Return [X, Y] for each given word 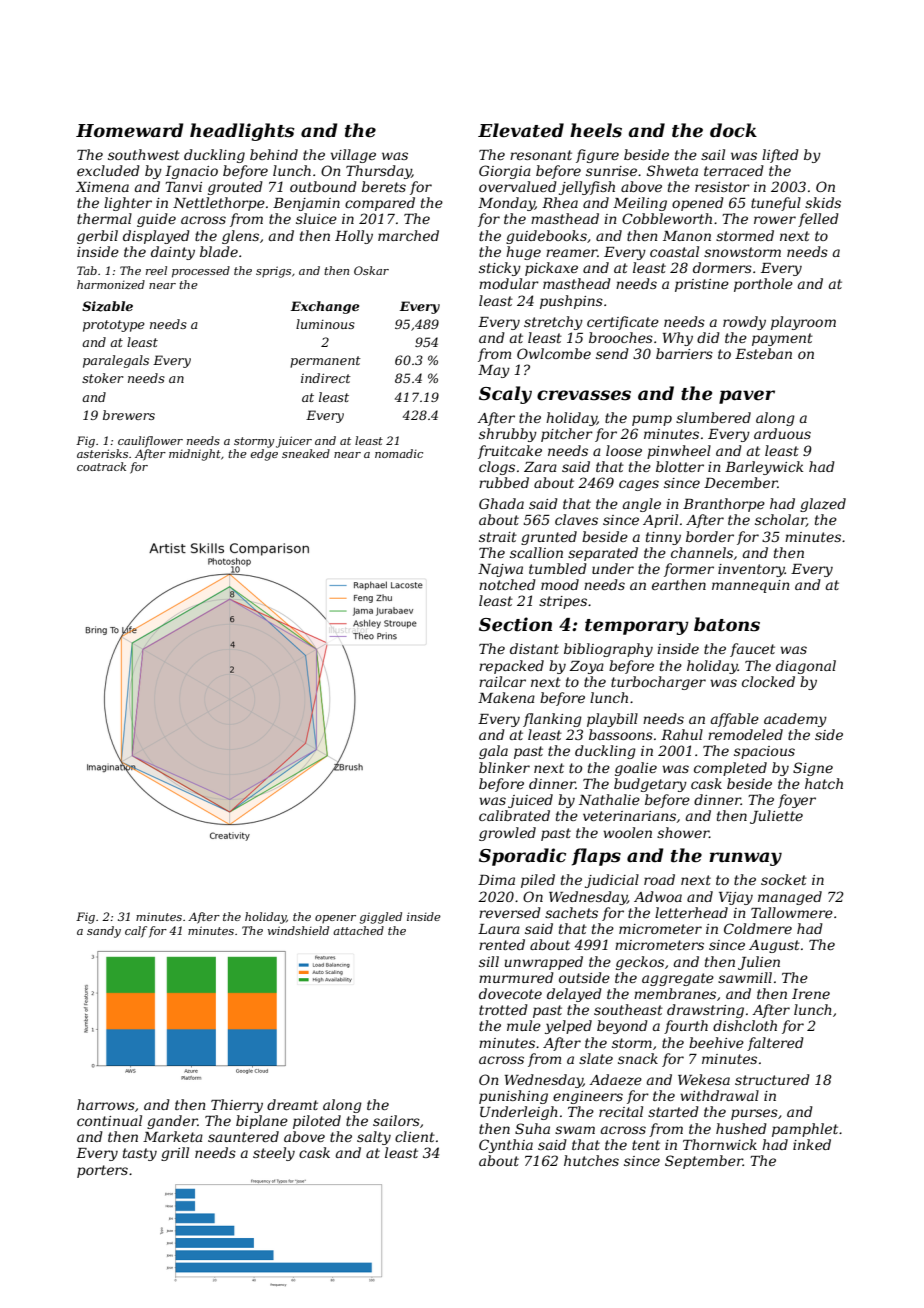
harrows [106, 1104]
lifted [780, 156]
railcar [502, 681]
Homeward [130, 130]
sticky [500, 269]
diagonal [806, 667]
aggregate [678, 979]
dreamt [292, 1104]
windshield [298, 930]
